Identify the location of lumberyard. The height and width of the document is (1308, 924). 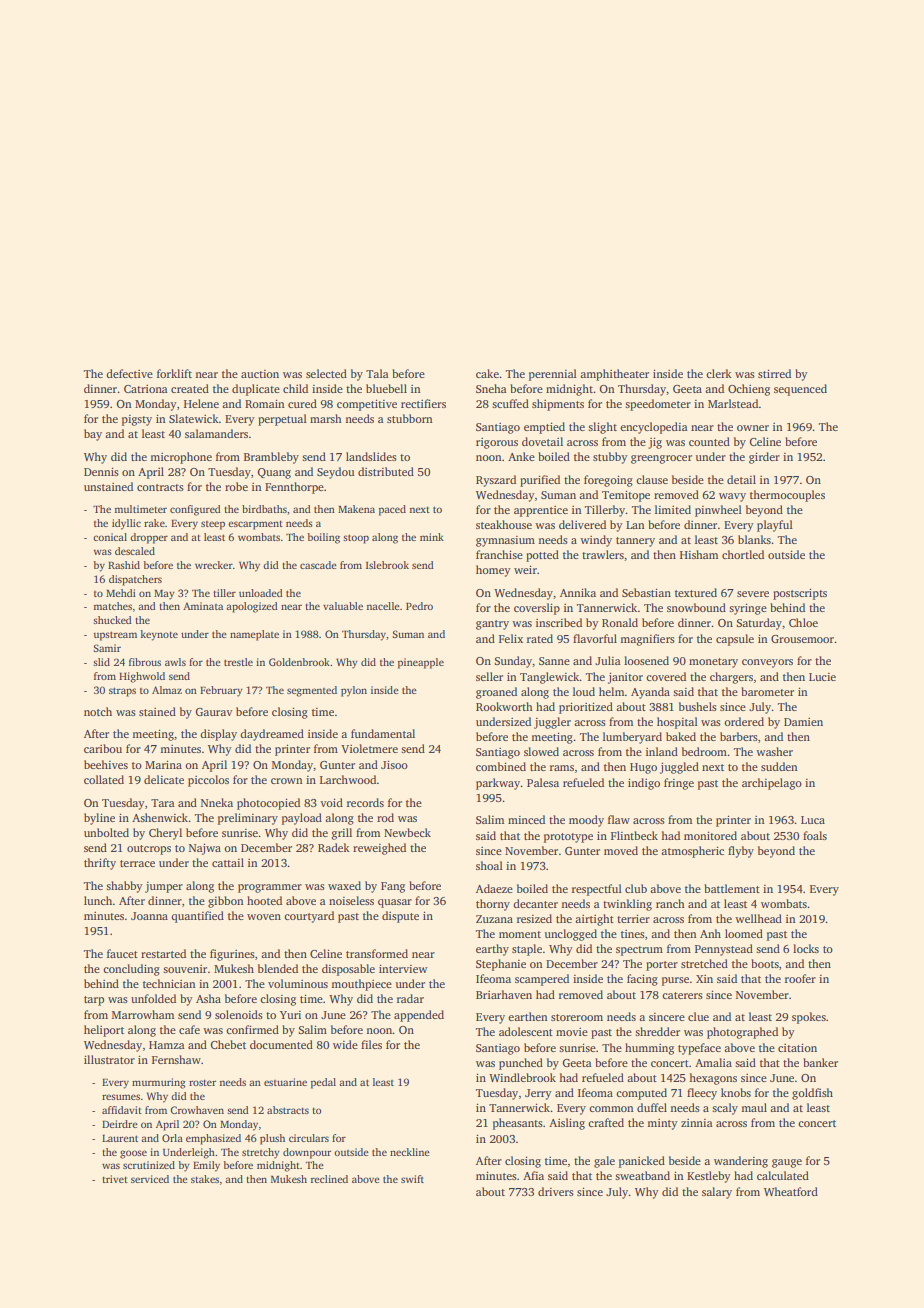
(632, 738).
